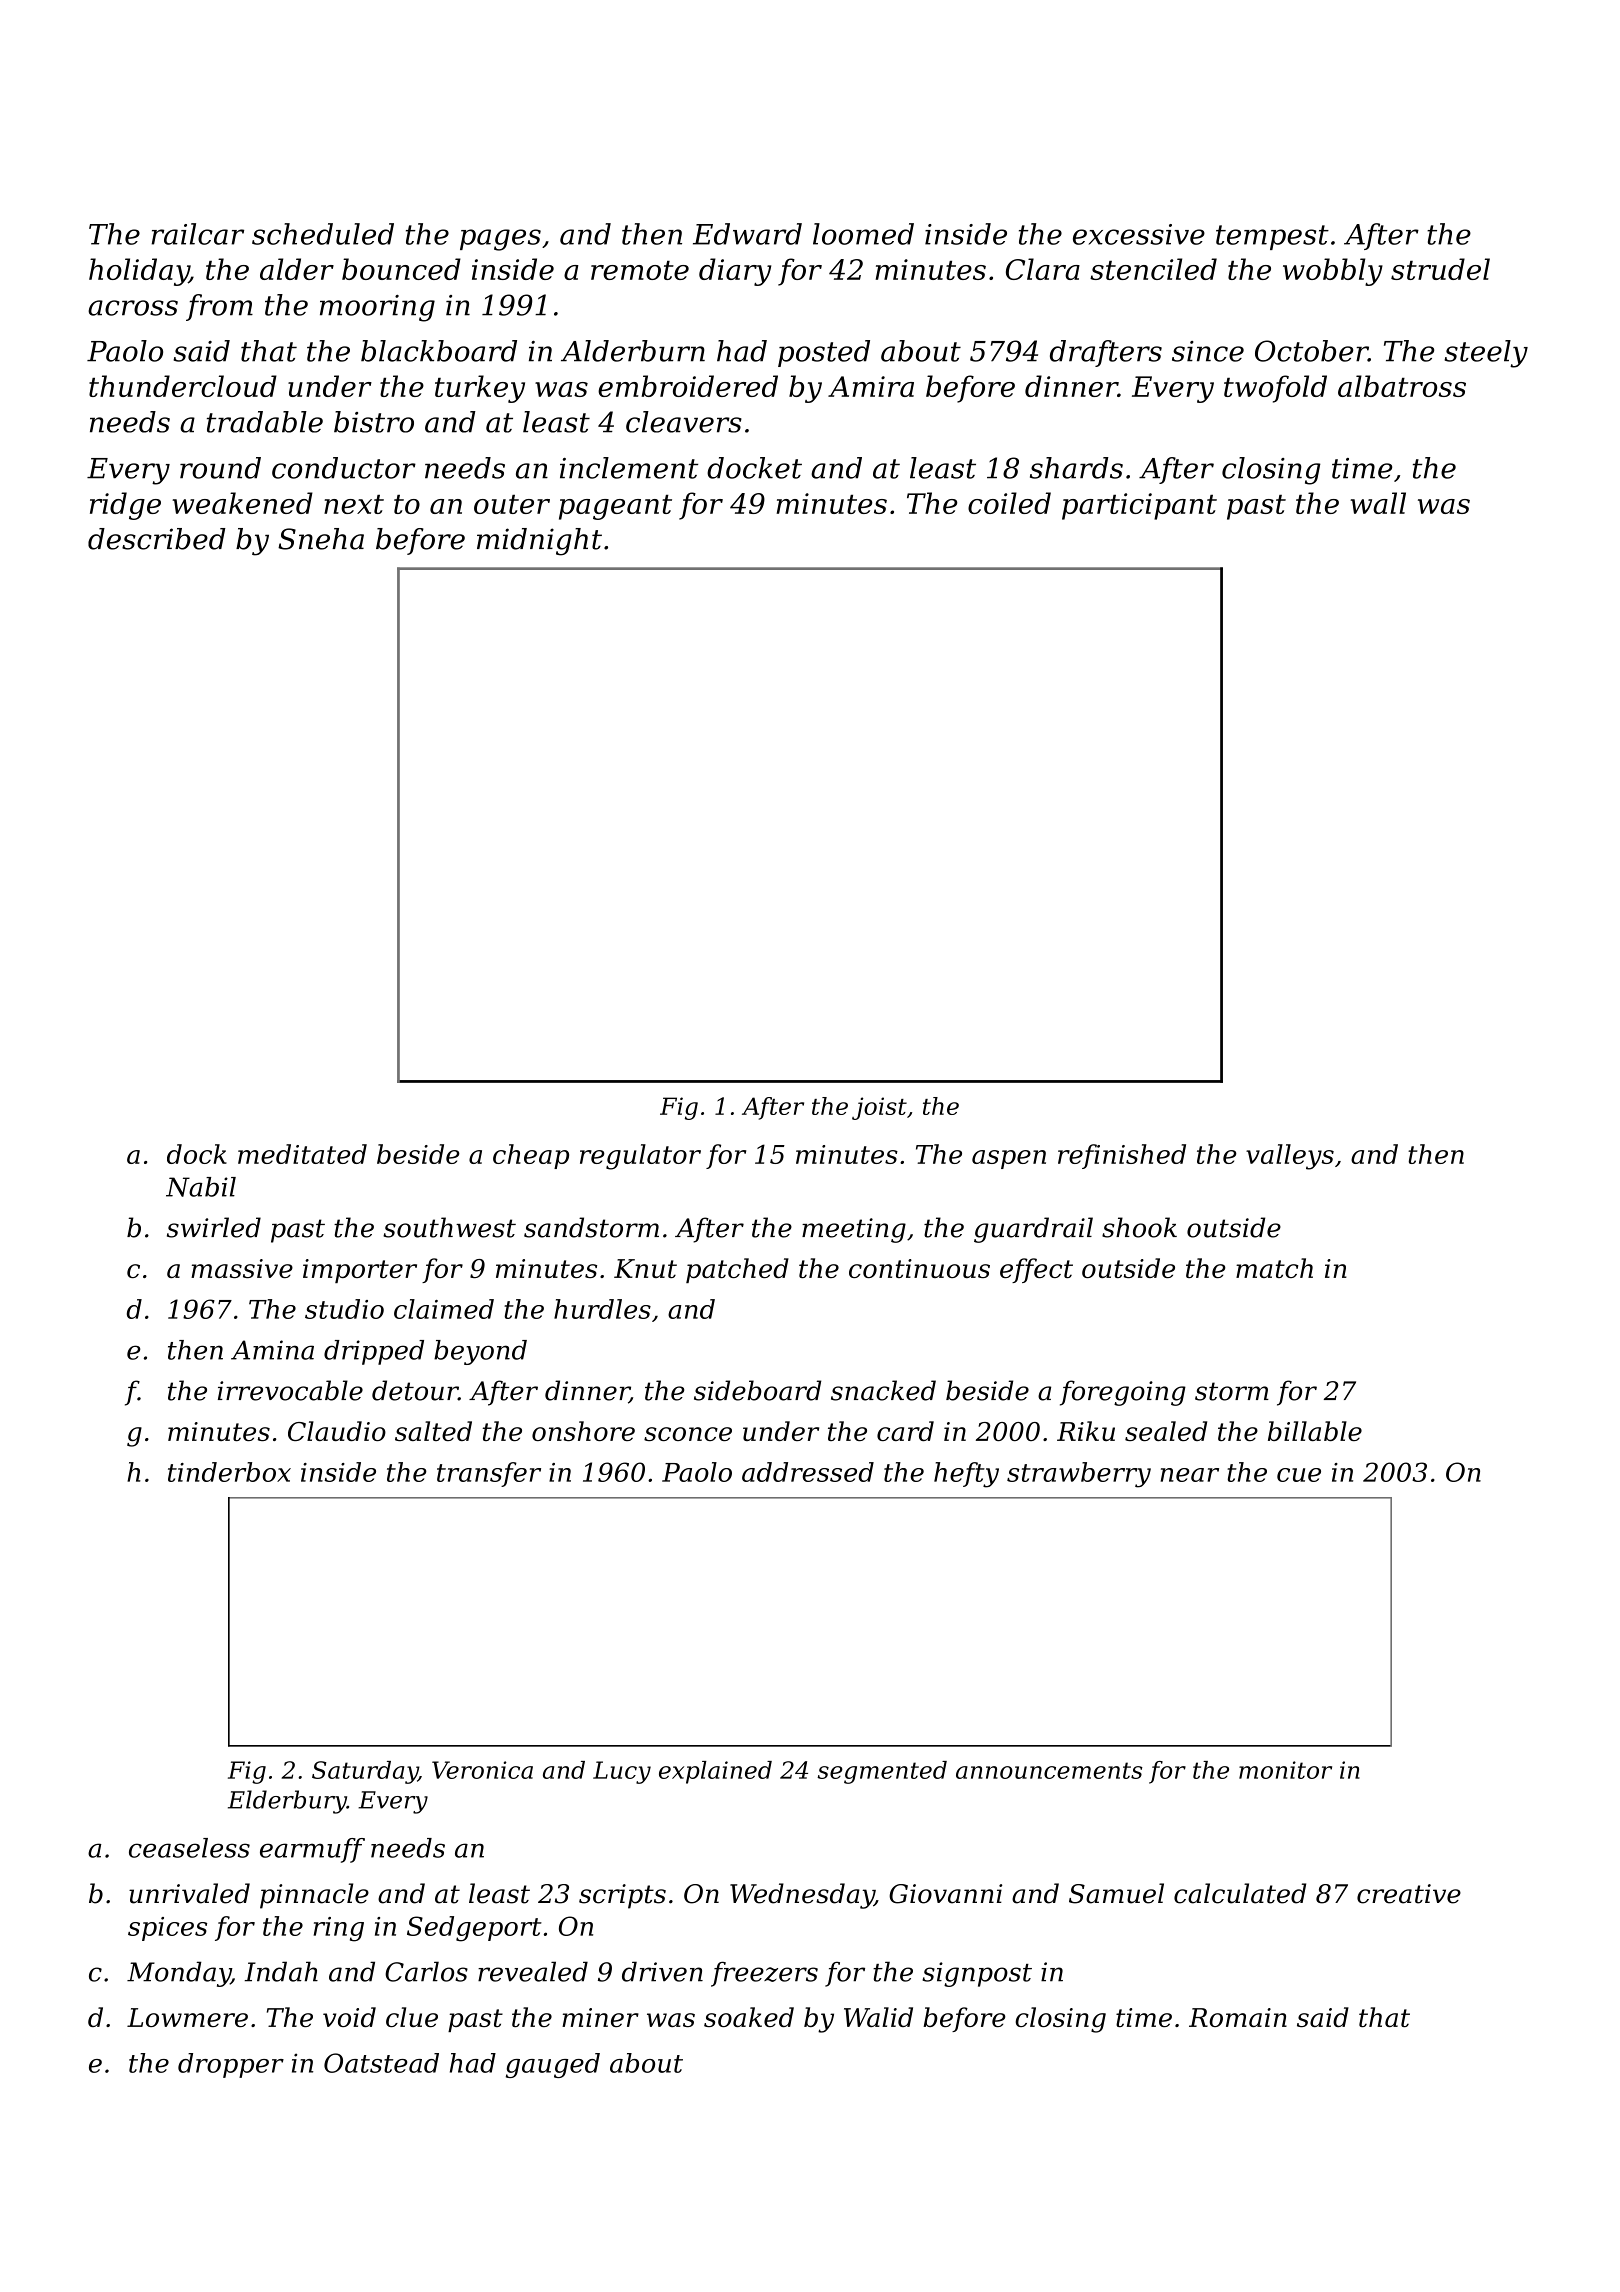 The height and width of the image is (2292, 1620). Describe the element at coordinates (871, 386) in the image. I see `Amira` at that location.
